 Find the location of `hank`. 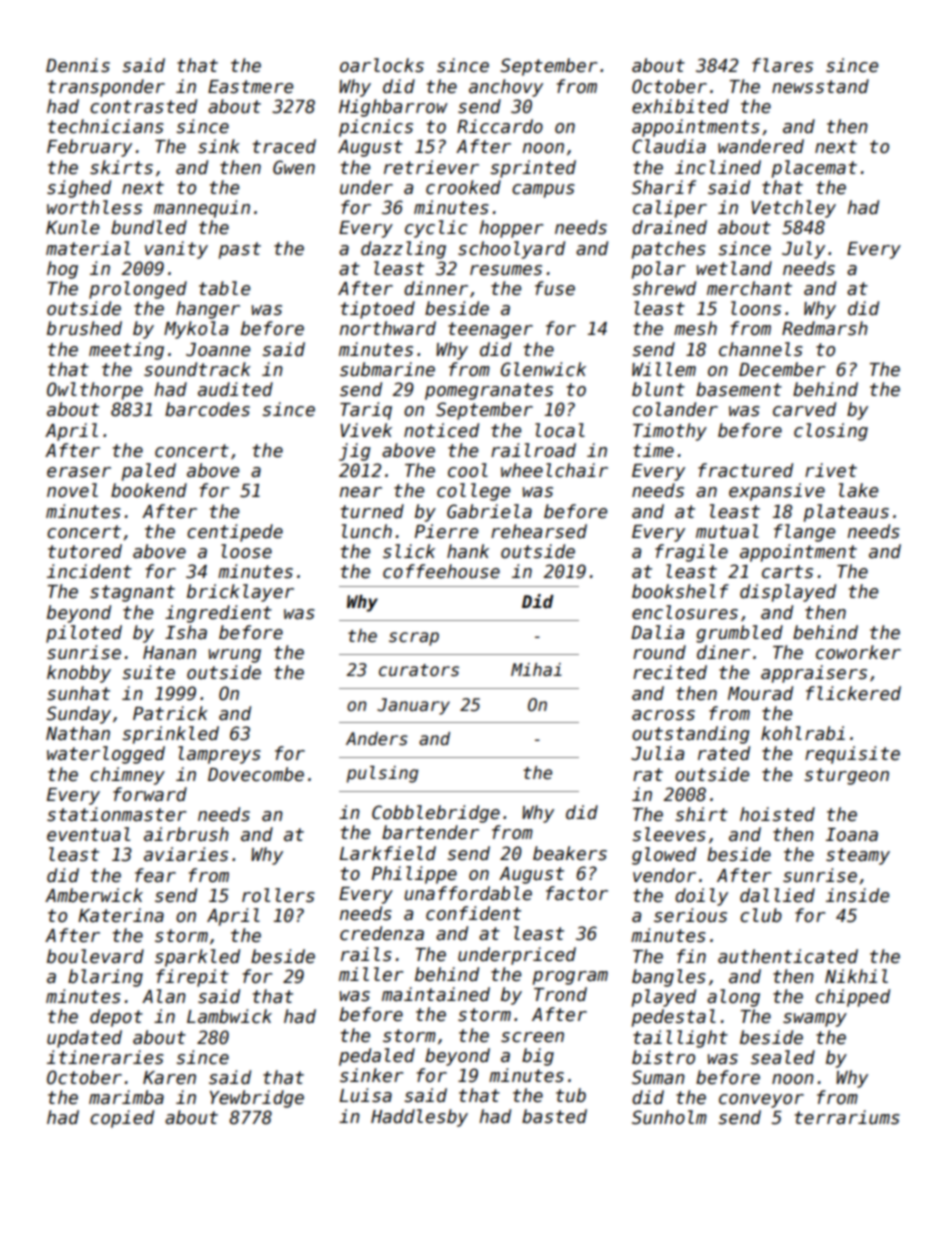

hank is located at coordinates (468, 551).
